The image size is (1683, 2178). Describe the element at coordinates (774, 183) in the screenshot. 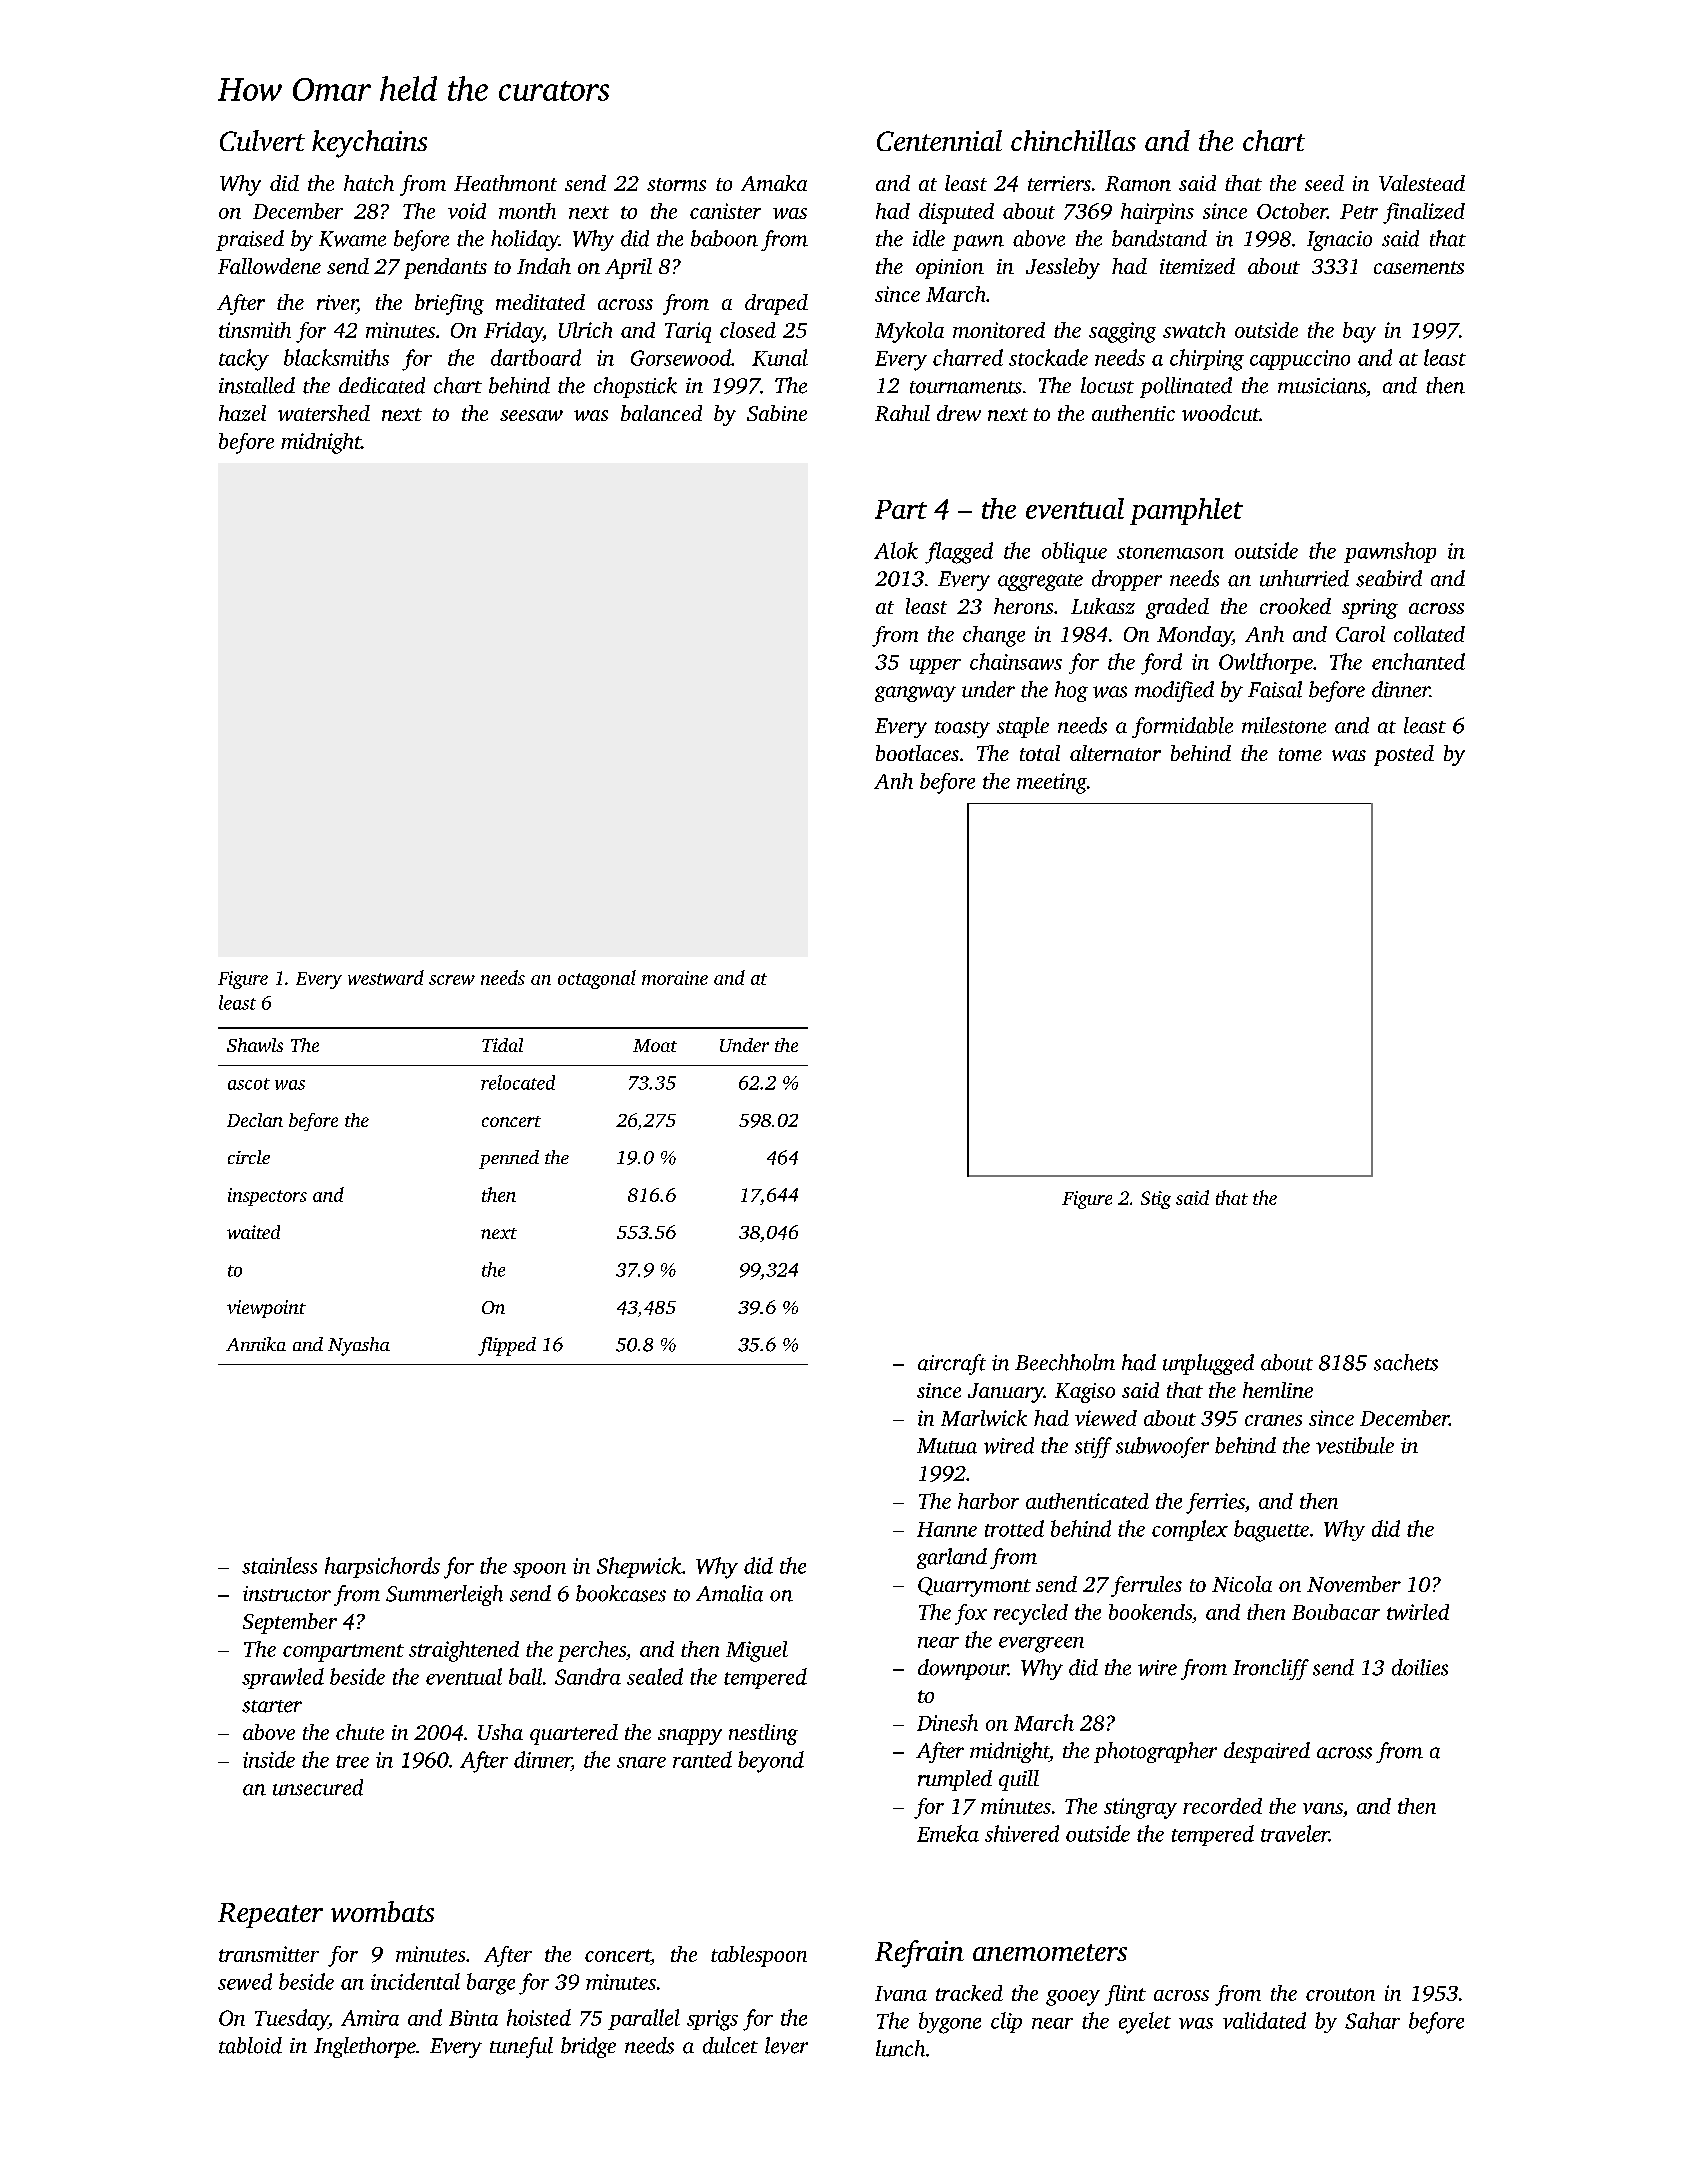

I see `Amaka` at that location.
